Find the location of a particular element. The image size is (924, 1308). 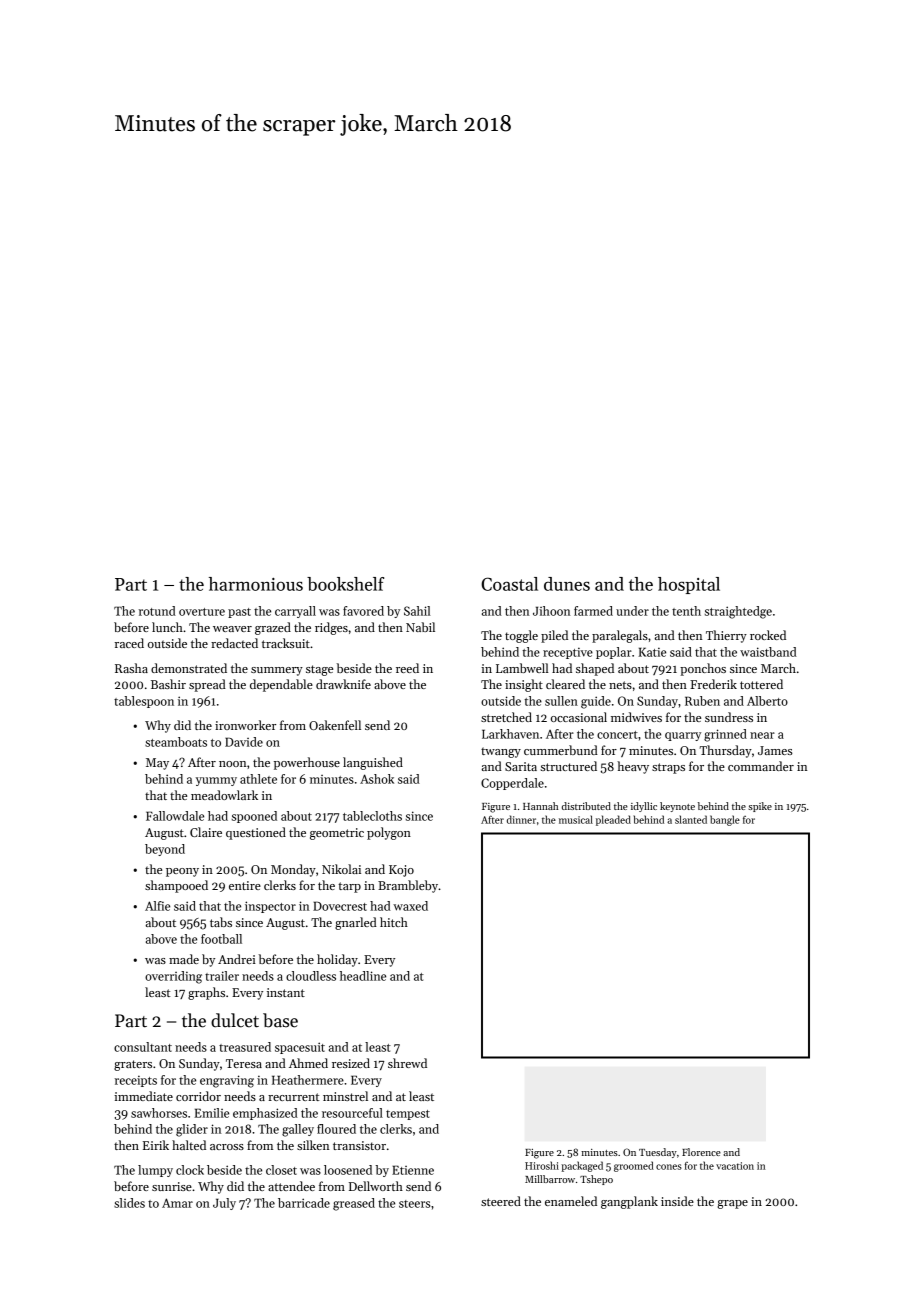

bangle is located at coordinates (725, 820).
